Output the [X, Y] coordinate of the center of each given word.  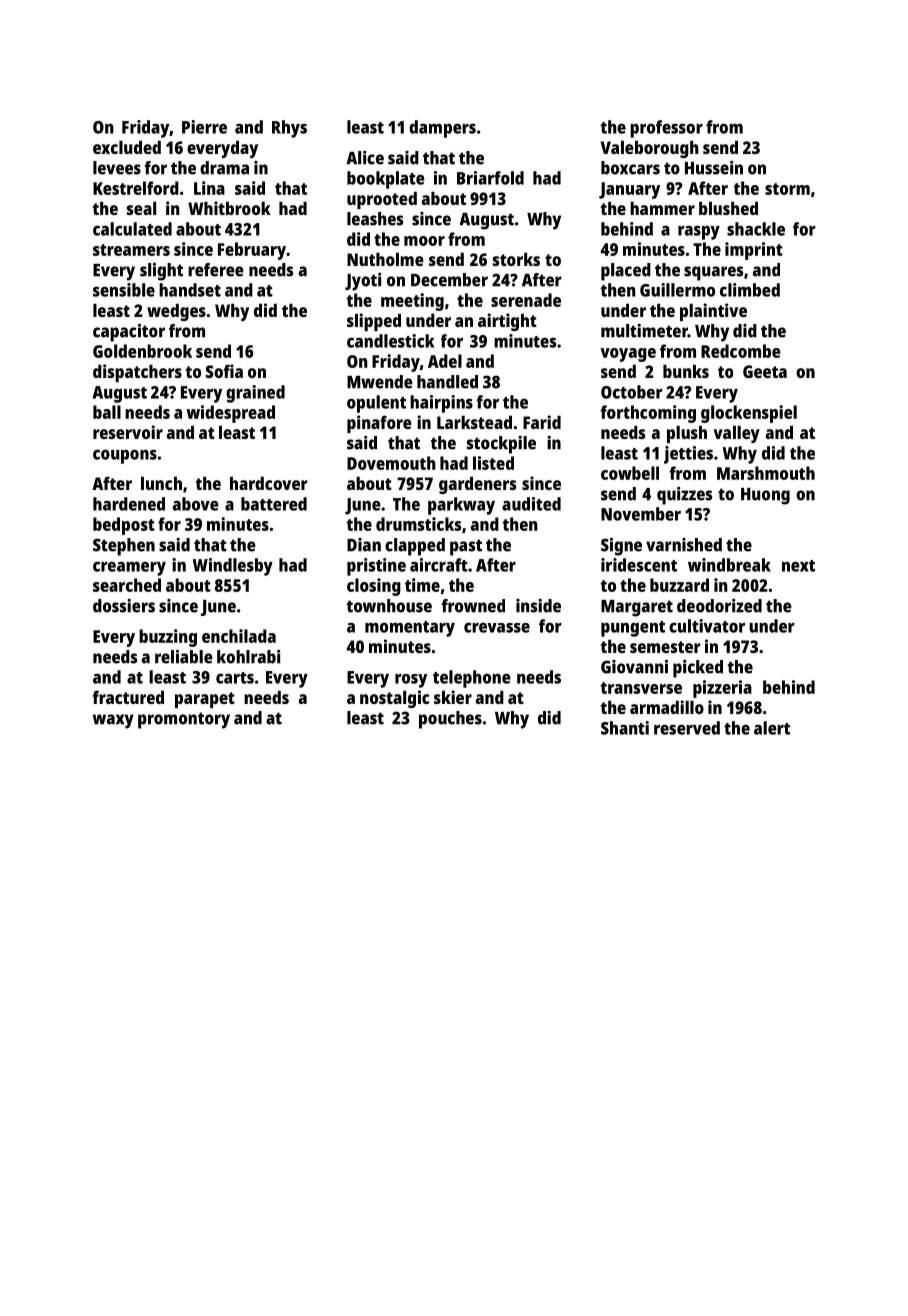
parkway [461, 506]
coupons [125, 456]
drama [224, 168]
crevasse [497, 627]
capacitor [129, 333]
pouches [450, 720]
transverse [641, 688]
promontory [184, 720]
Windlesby [233, 567]
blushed [728, 208]
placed [626, 272]
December [449, 280]
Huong [765, 496]
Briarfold [490, 178]
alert [772, 728]
